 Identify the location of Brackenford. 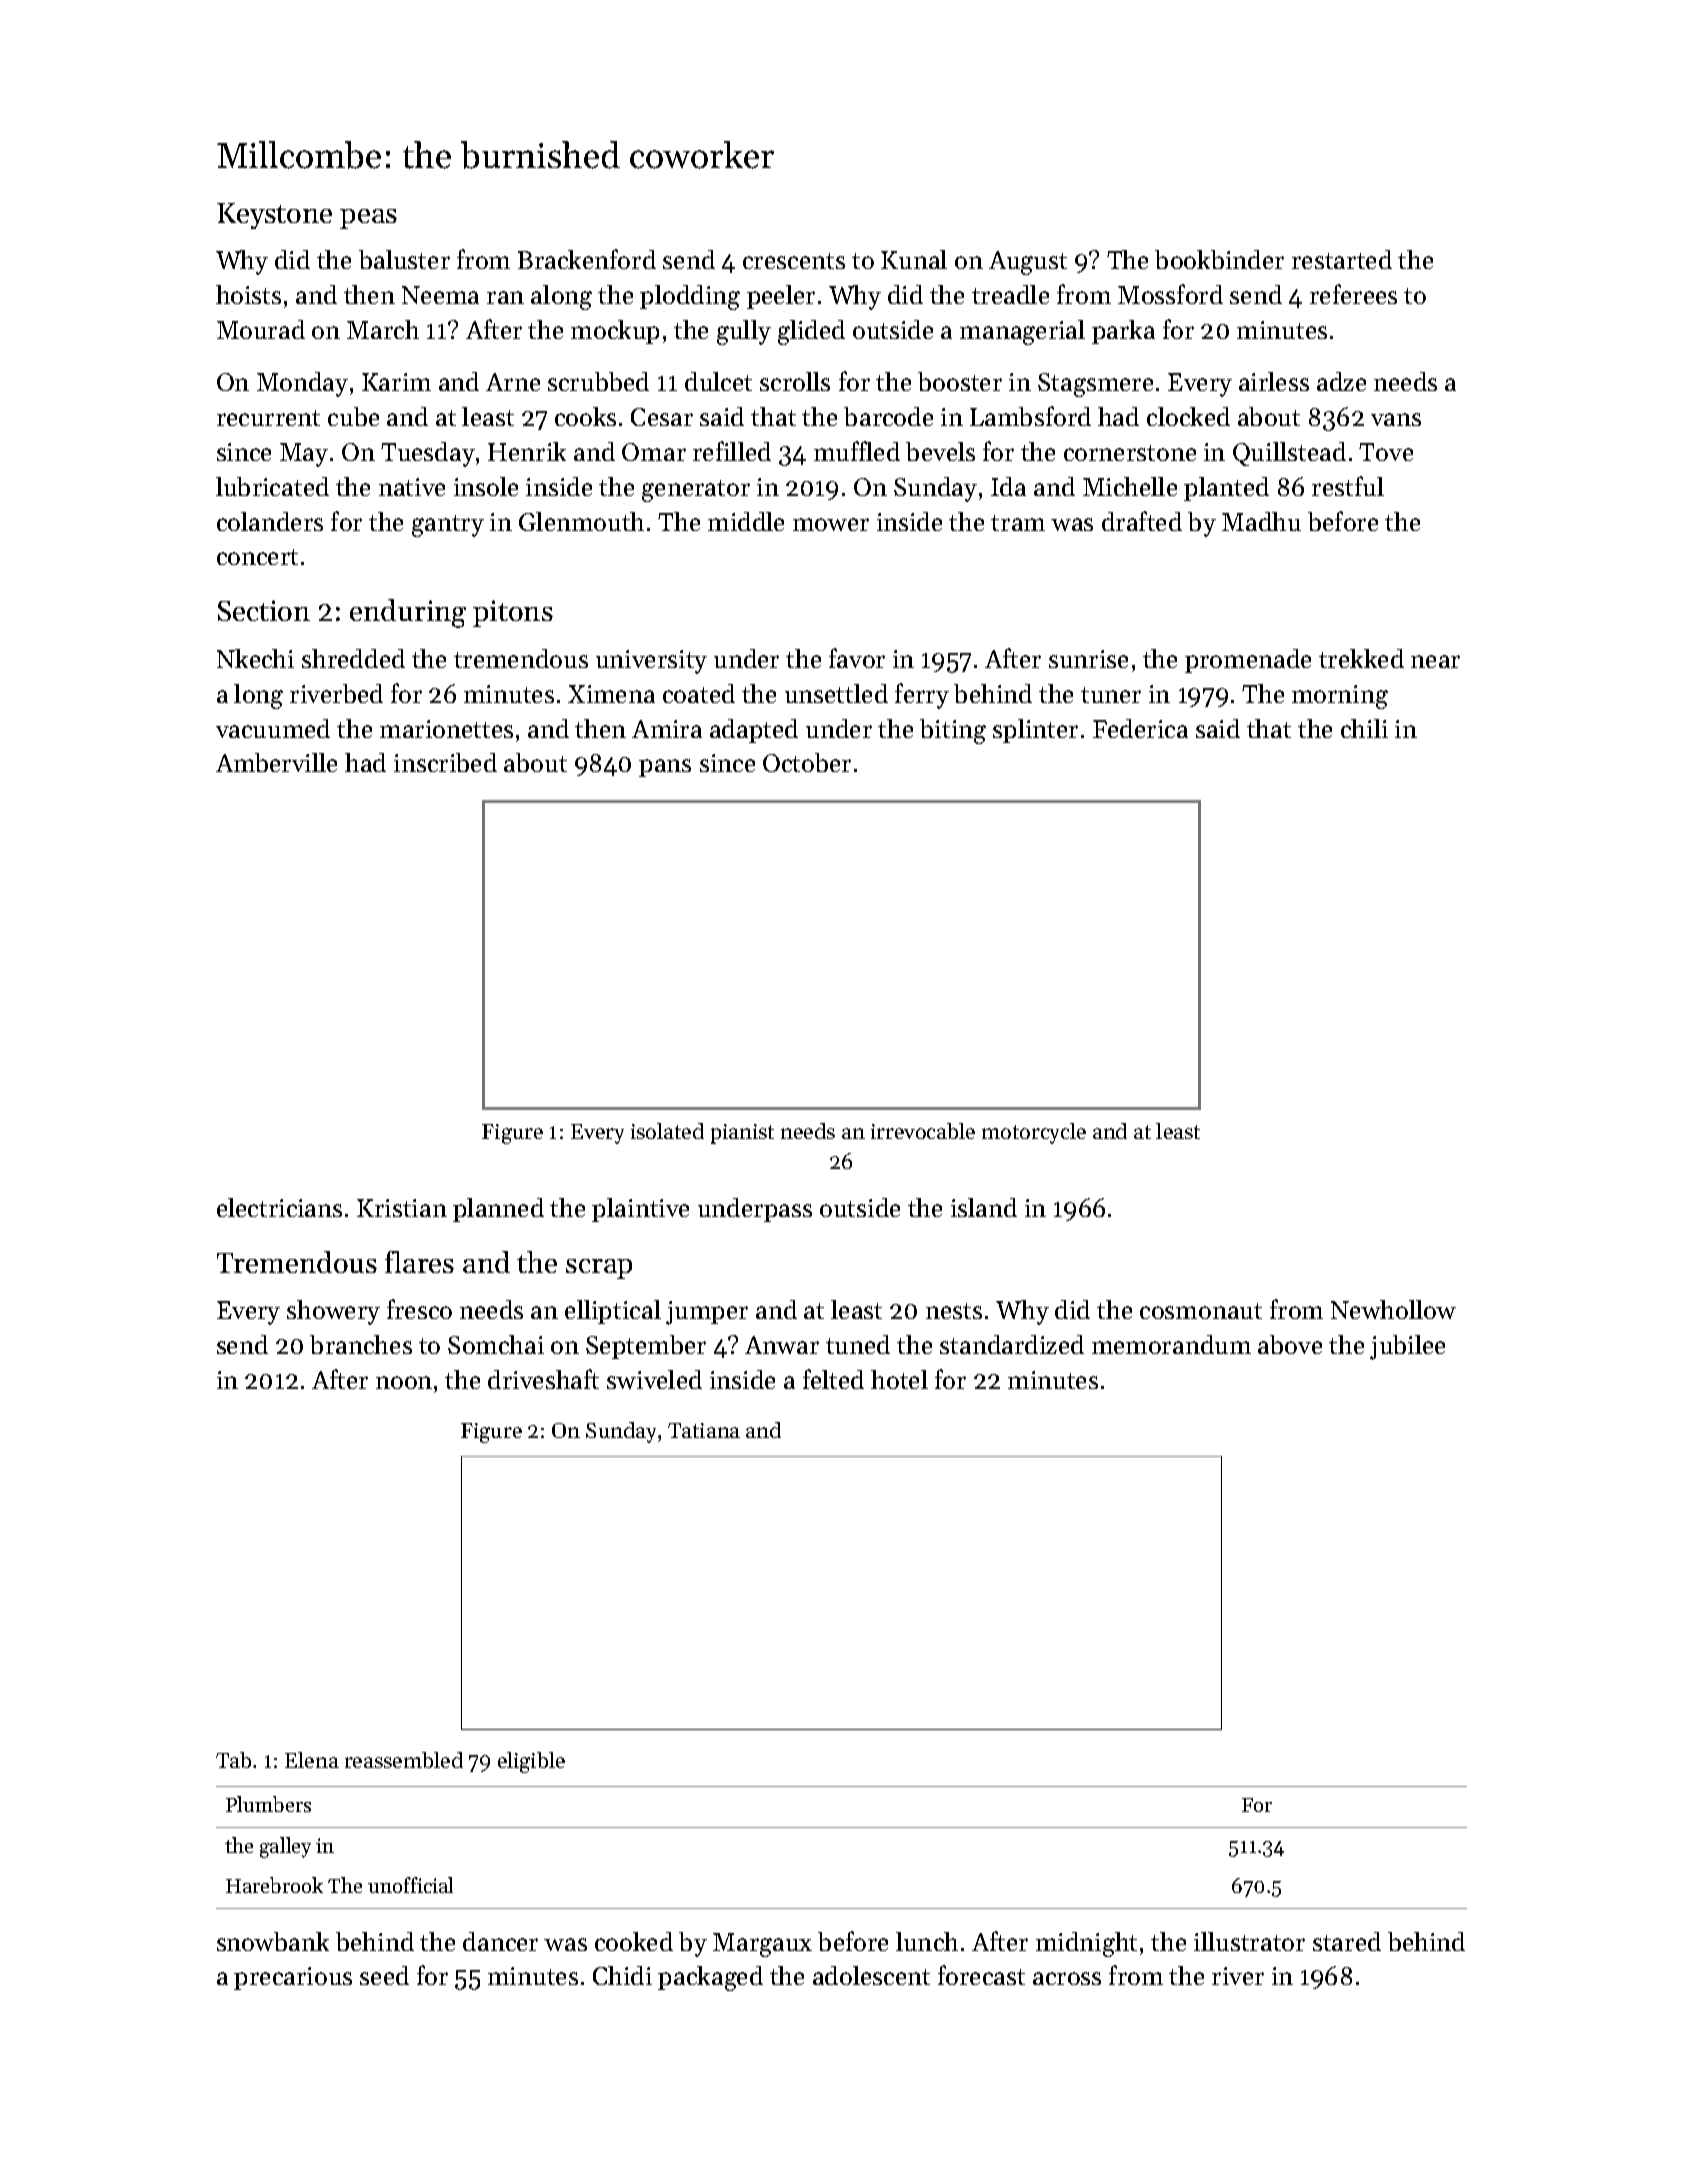
(587, 259).
